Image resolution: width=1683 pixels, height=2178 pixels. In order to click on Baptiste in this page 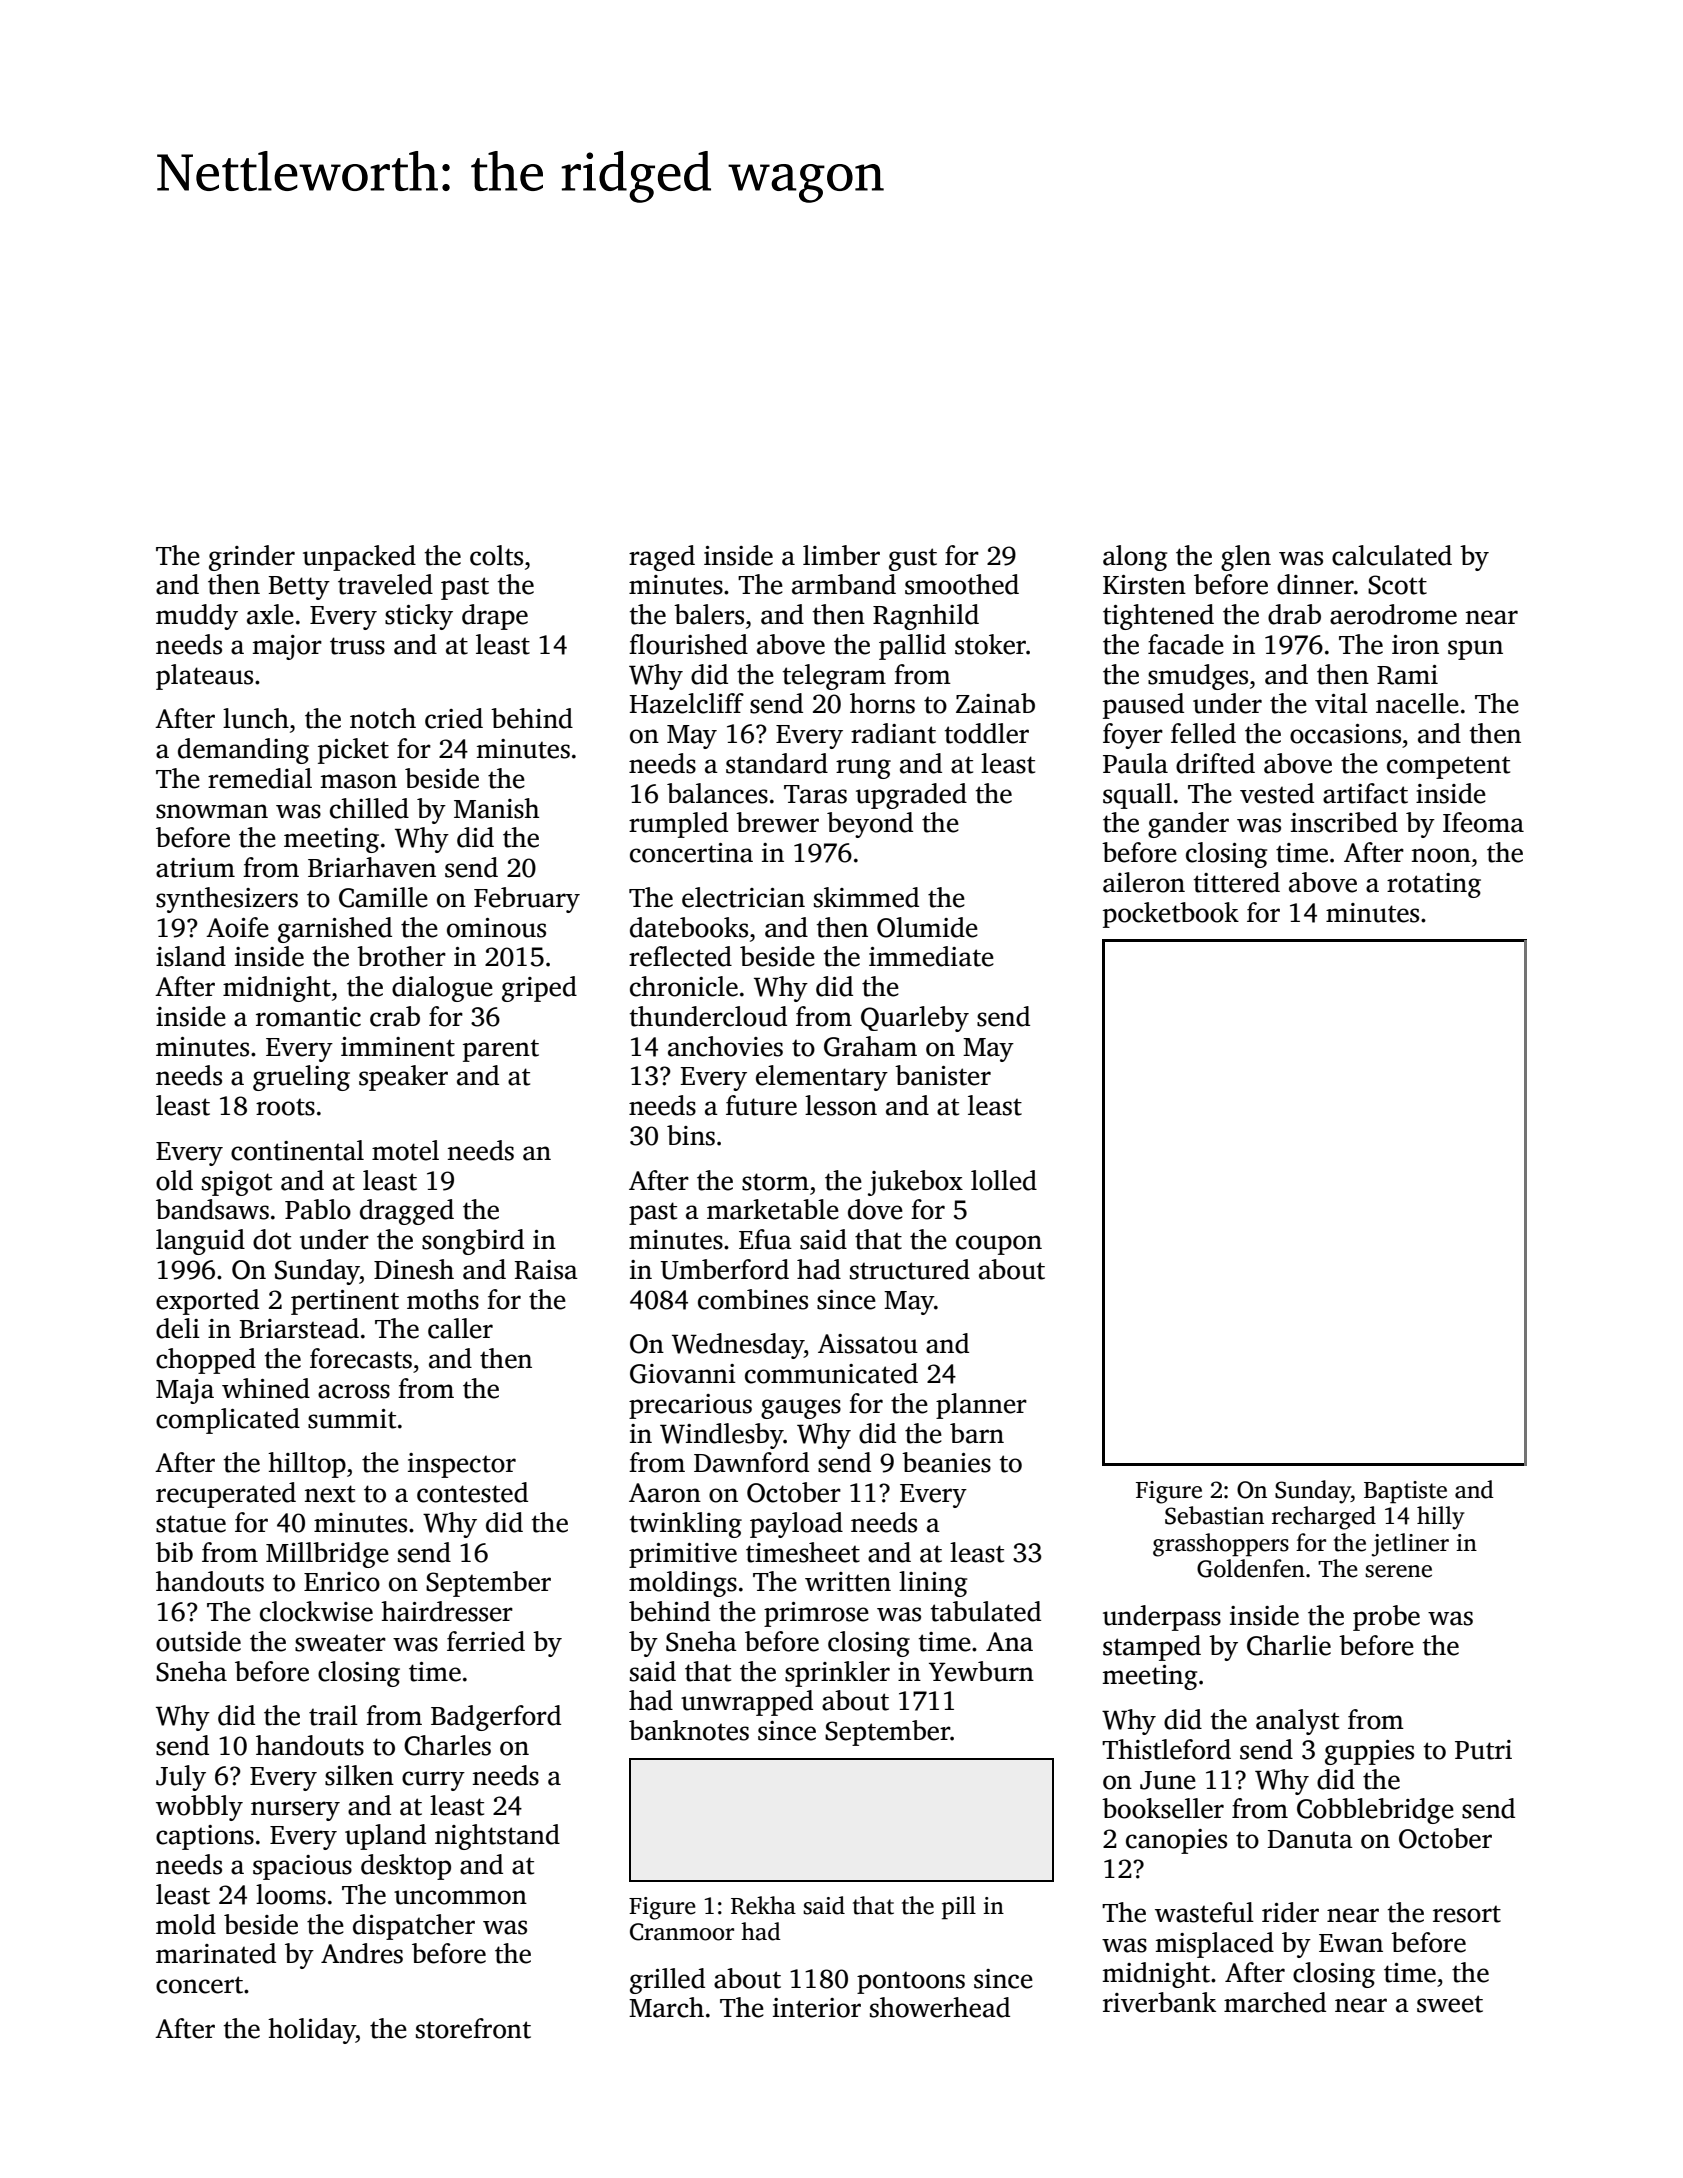, I will do `click(1405, 1492)`.
